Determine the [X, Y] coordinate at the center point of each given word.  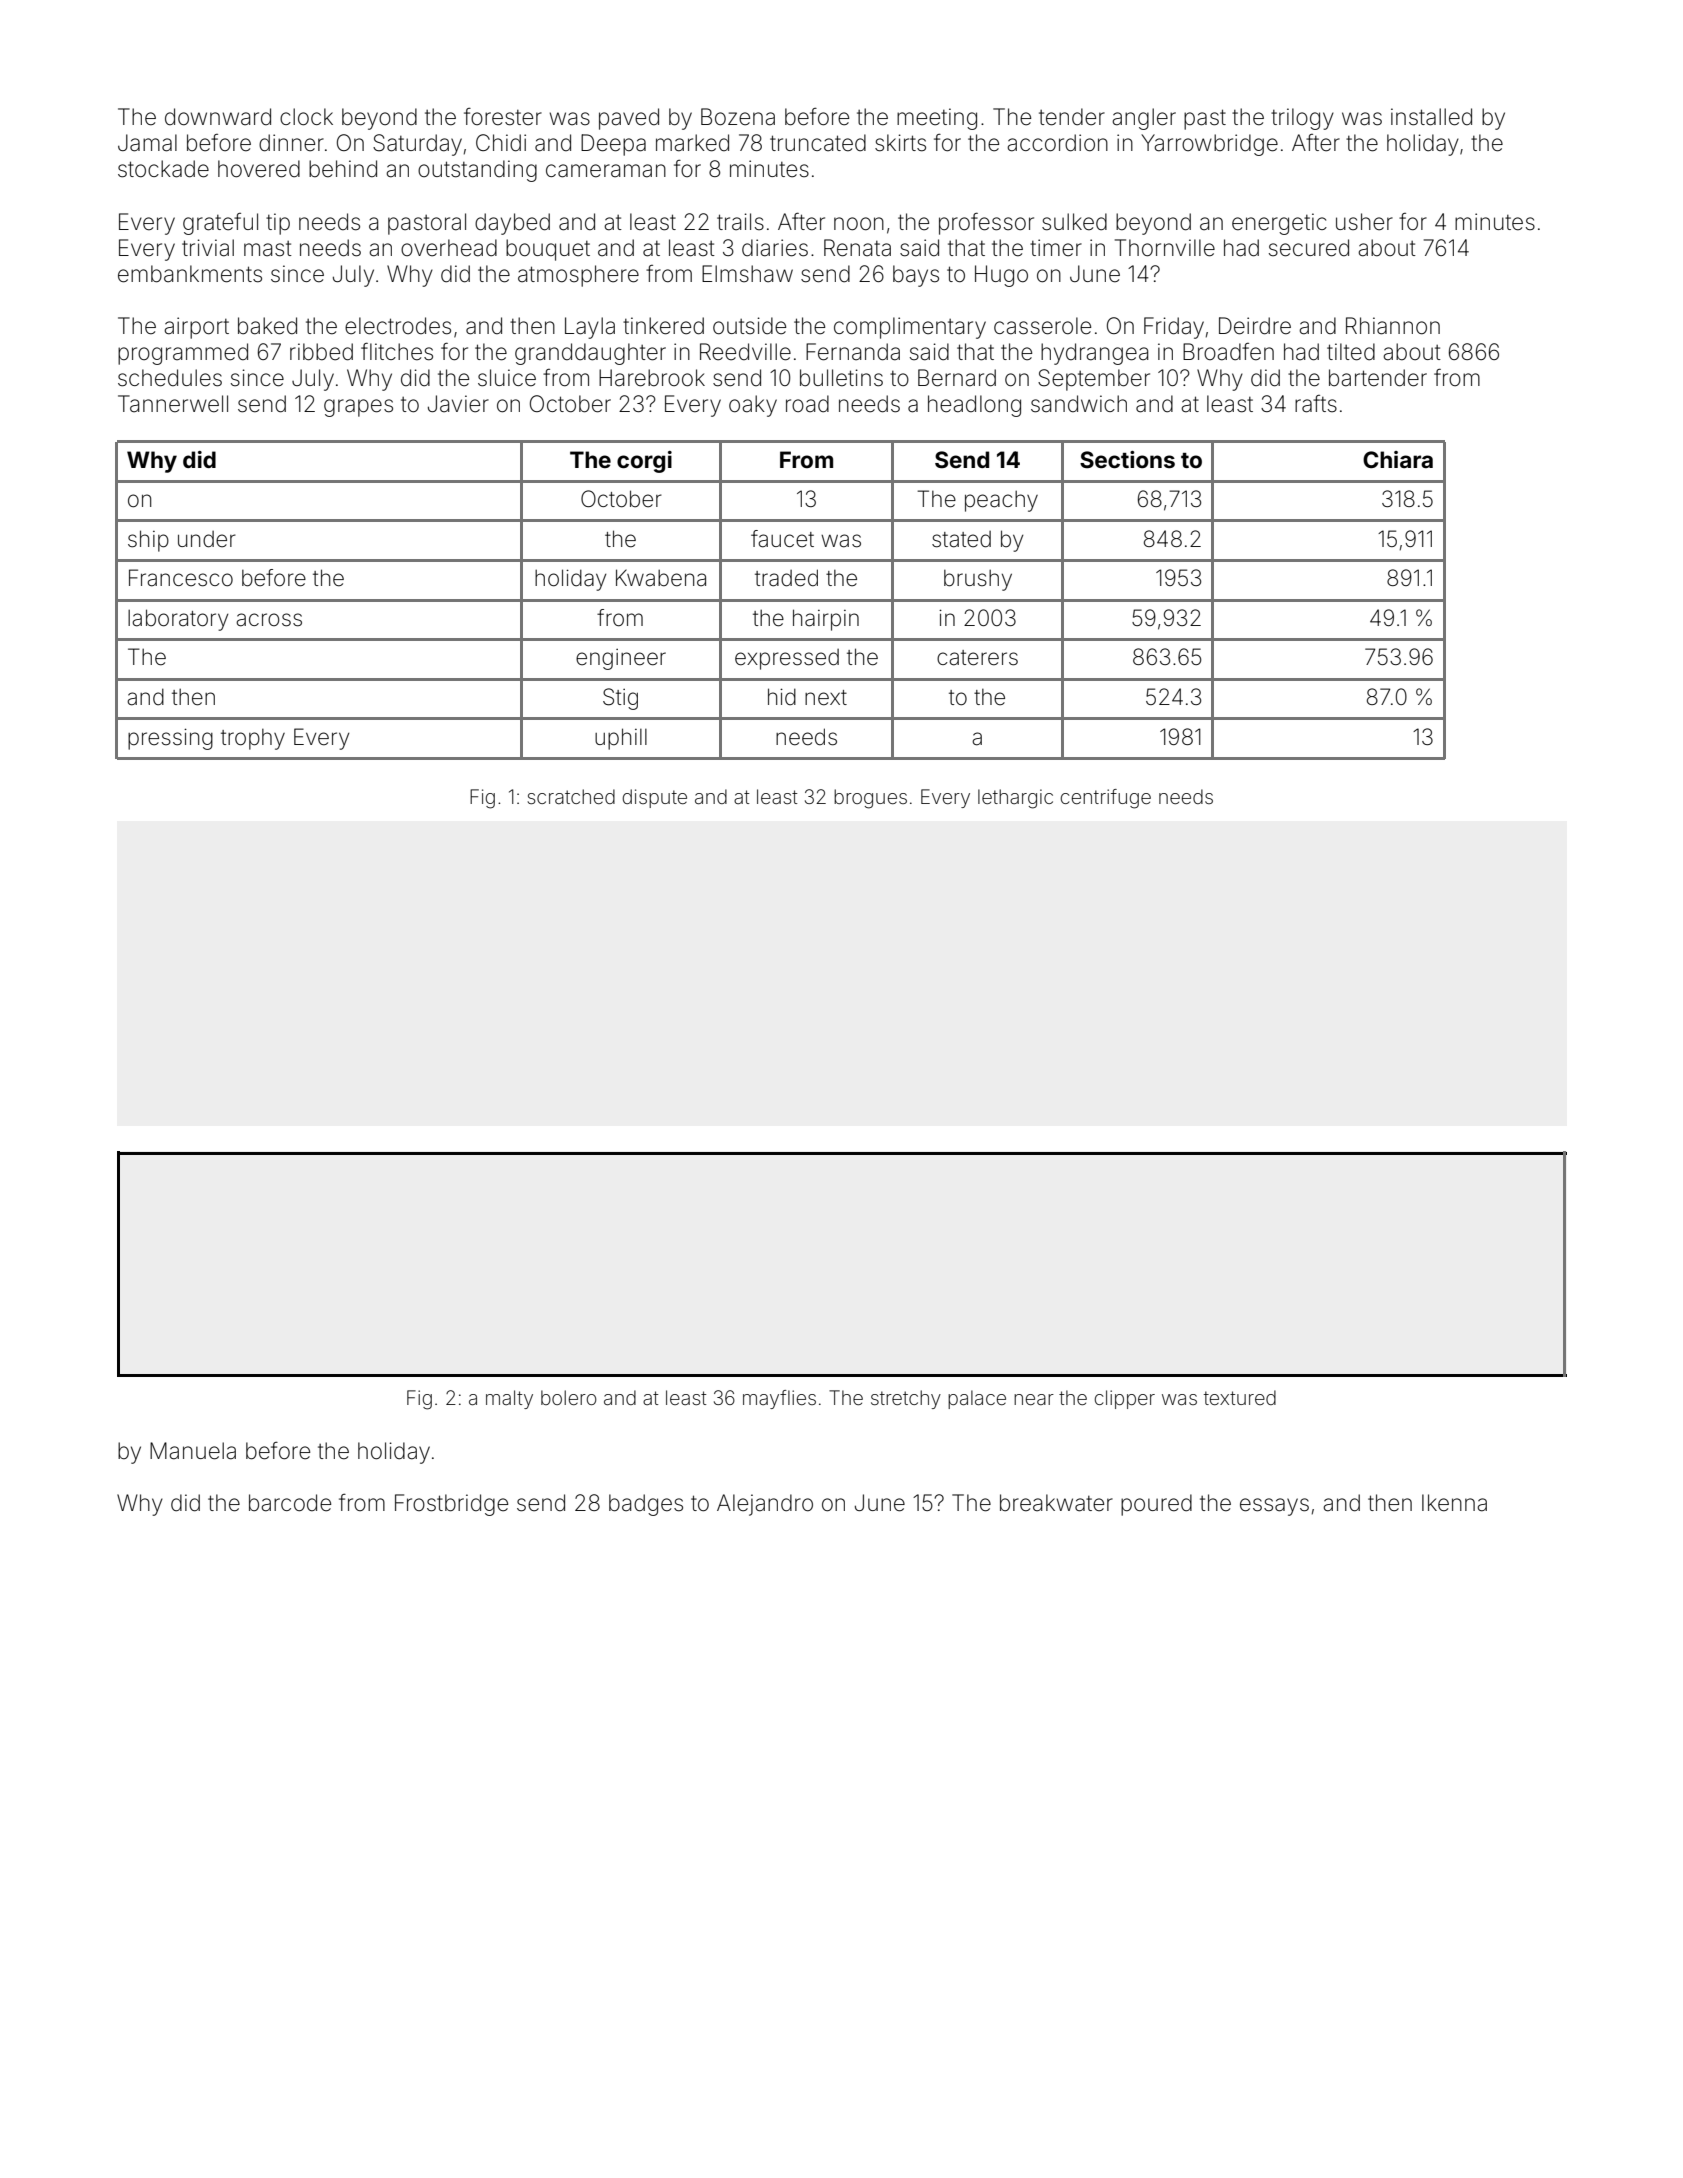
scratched [571, 796]
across [269, 620]
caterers [977, 658]
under [207, 539]
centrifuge [1105, 799]
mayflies [779, 1399]
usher [1364, 222]
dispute [654, 798]
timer [1056, 248]
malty [509, 1399]
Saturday [417, 145]
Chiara [1398, 459]
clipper [1124, 1399]
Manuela [193, 1451]
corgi [644, 462]
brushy [978, 580]
